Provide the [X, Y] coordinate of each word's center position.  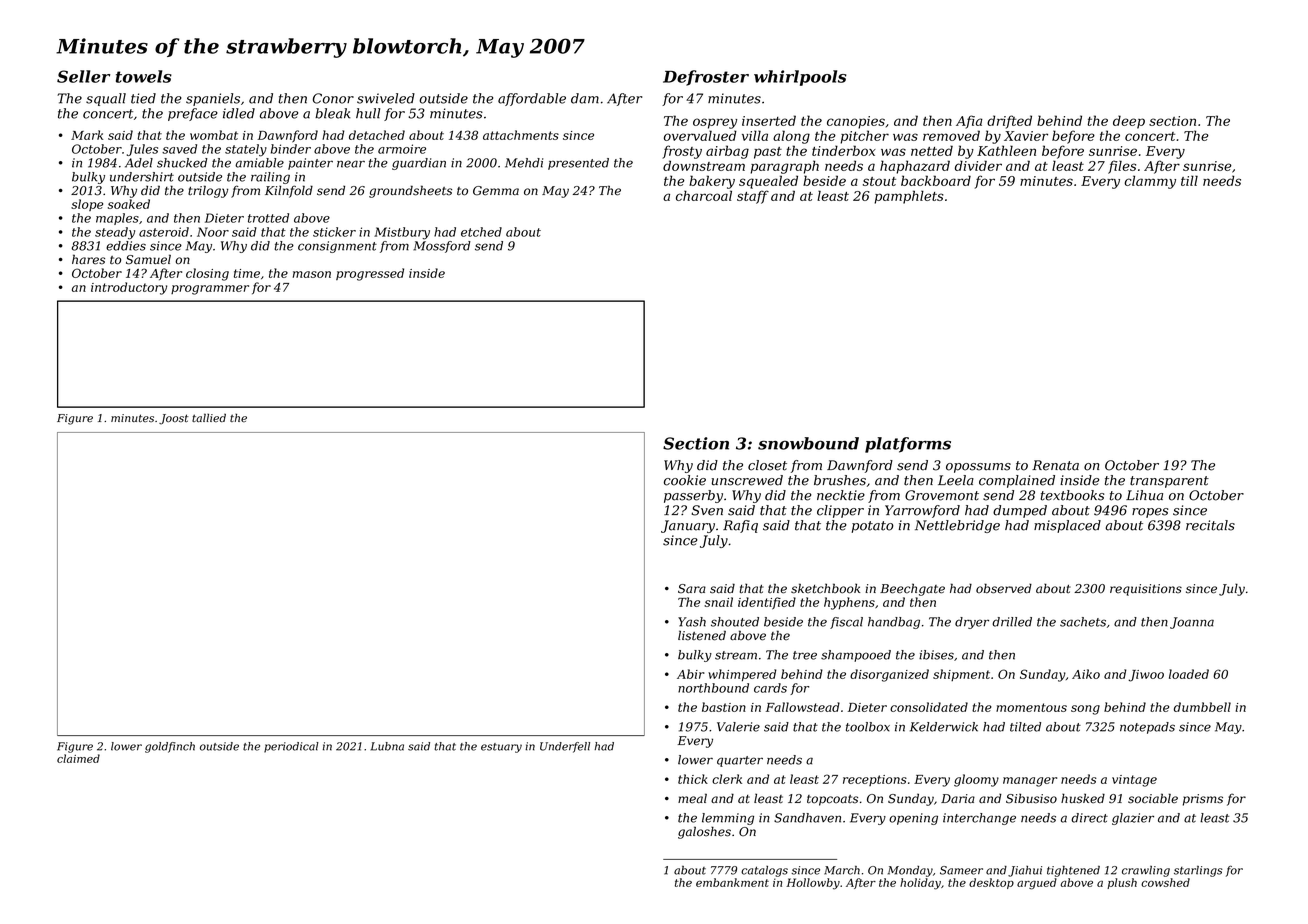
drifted [1009, 122]
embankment [732, 882]
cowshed [1165, 882]
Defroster [706, 78]
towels [144, 76]
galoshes [704, 832]
